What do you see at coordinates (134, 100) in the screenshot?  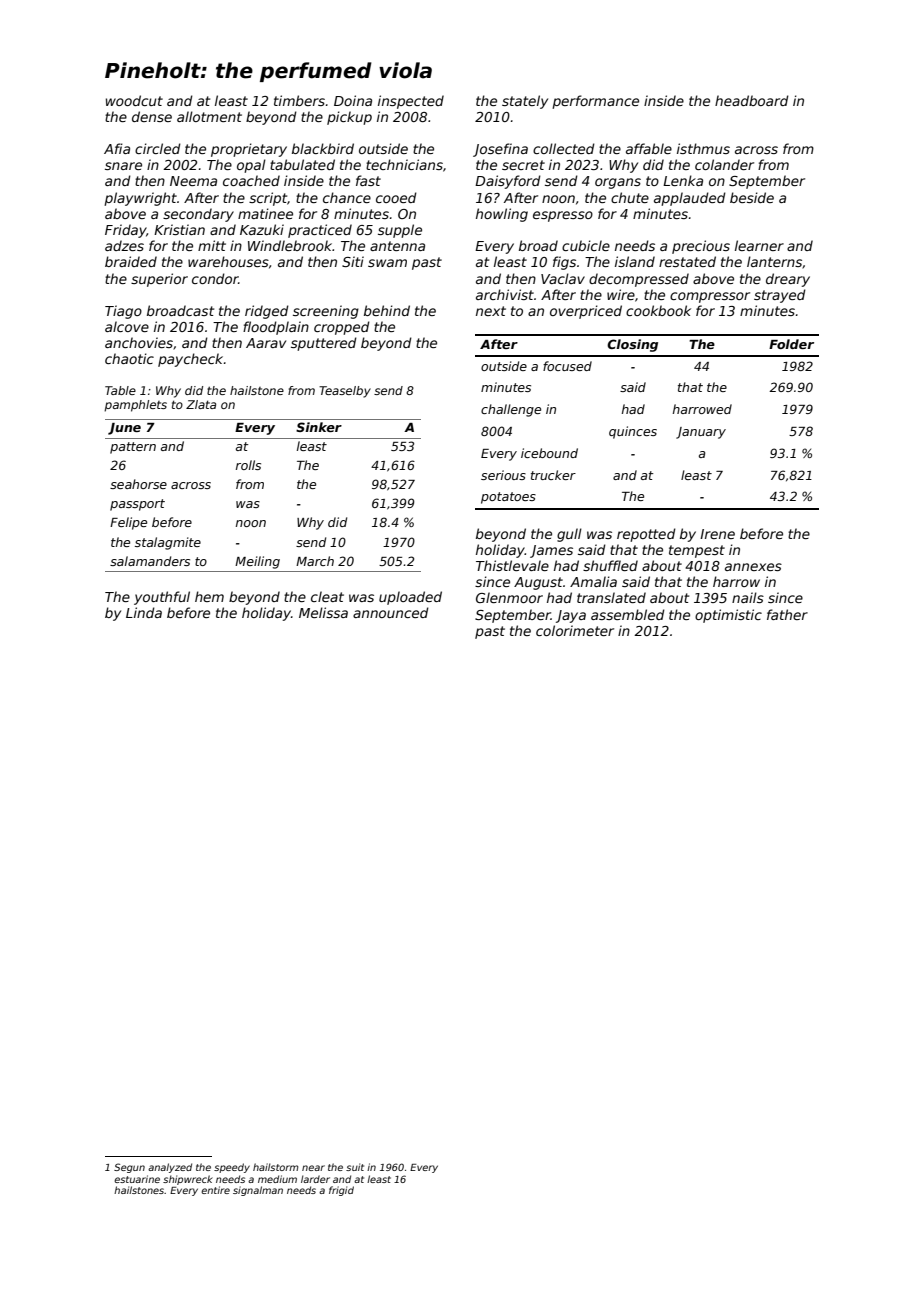 I see `woodcut` at bounding box center [134, 100].
